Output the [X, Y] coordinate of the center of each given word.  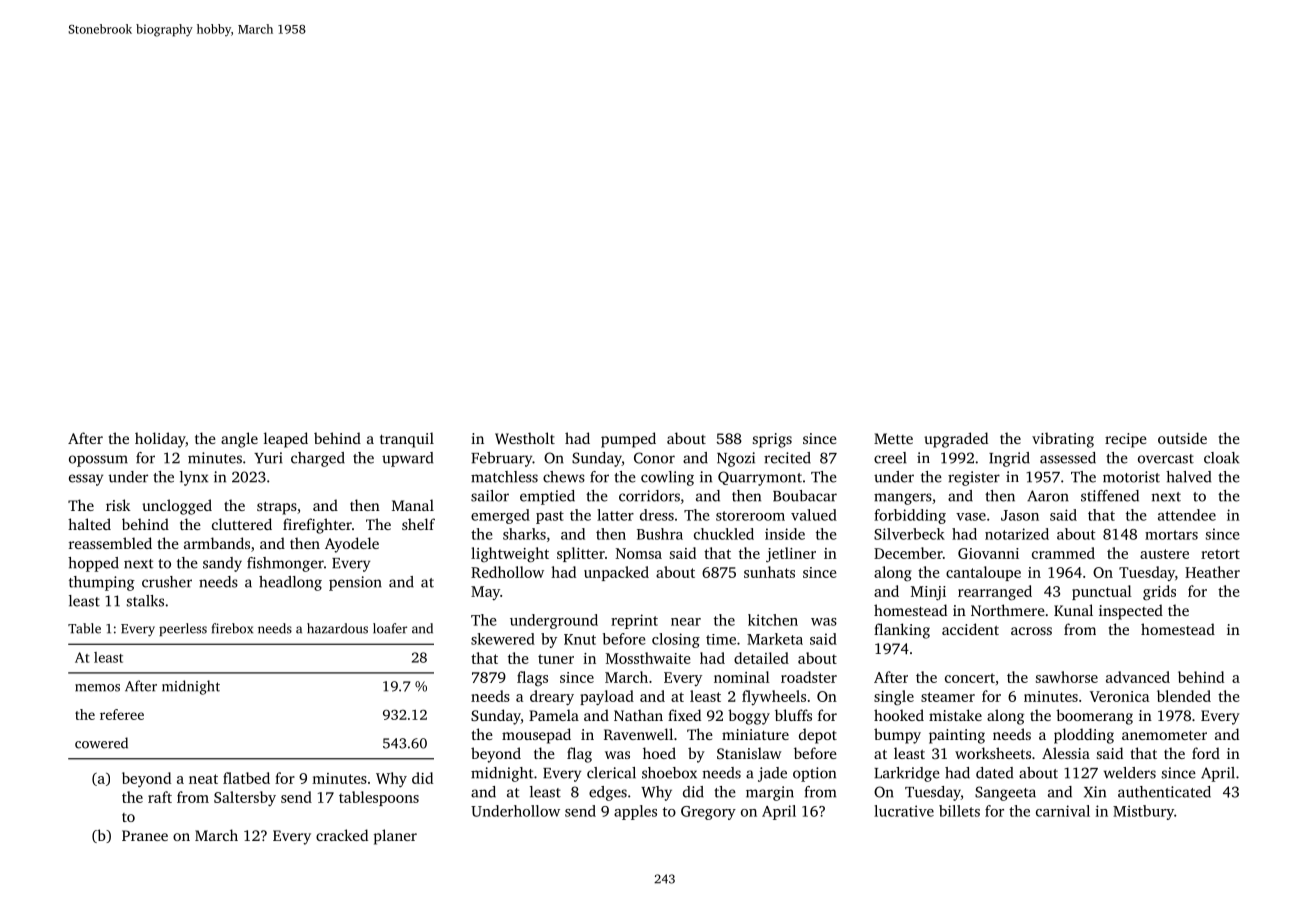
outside [1182, 438]
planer [395, 837]
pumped [628, 440]
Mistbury [1143, 812]
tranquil [407, 440]
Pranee [145, 835]
